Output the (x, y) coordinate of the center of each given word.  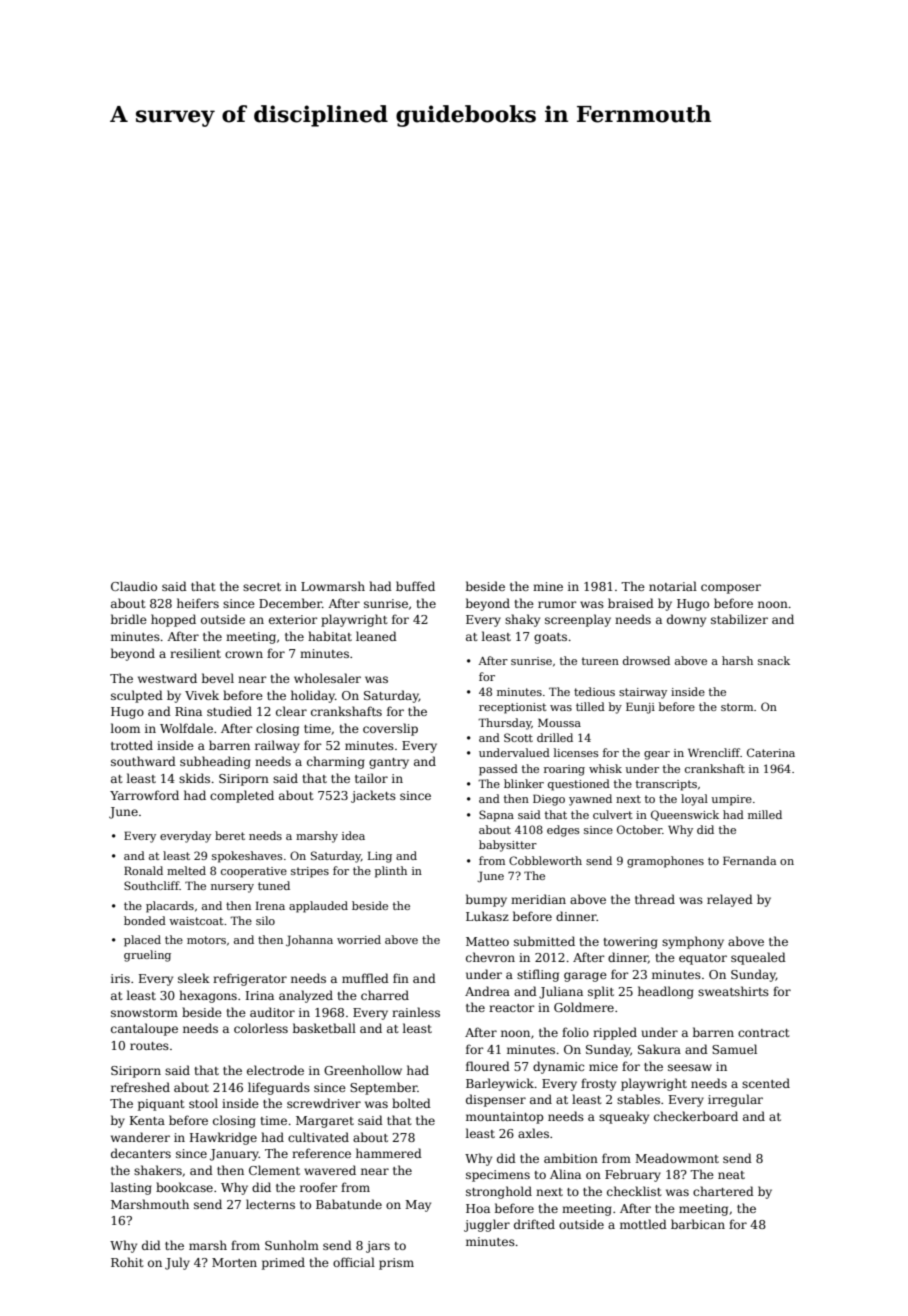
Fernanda (749, 860)
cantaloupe (144, 1029)
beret (230, 835)
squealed (758, 958)
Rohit (127, 1262)
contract (764, 1033)
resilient (195, 653)
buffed (415, 586)
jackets (373, 796)
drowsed (646, 660)
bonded (145, 920)
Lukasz (487, 916)
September (383, 1088)
